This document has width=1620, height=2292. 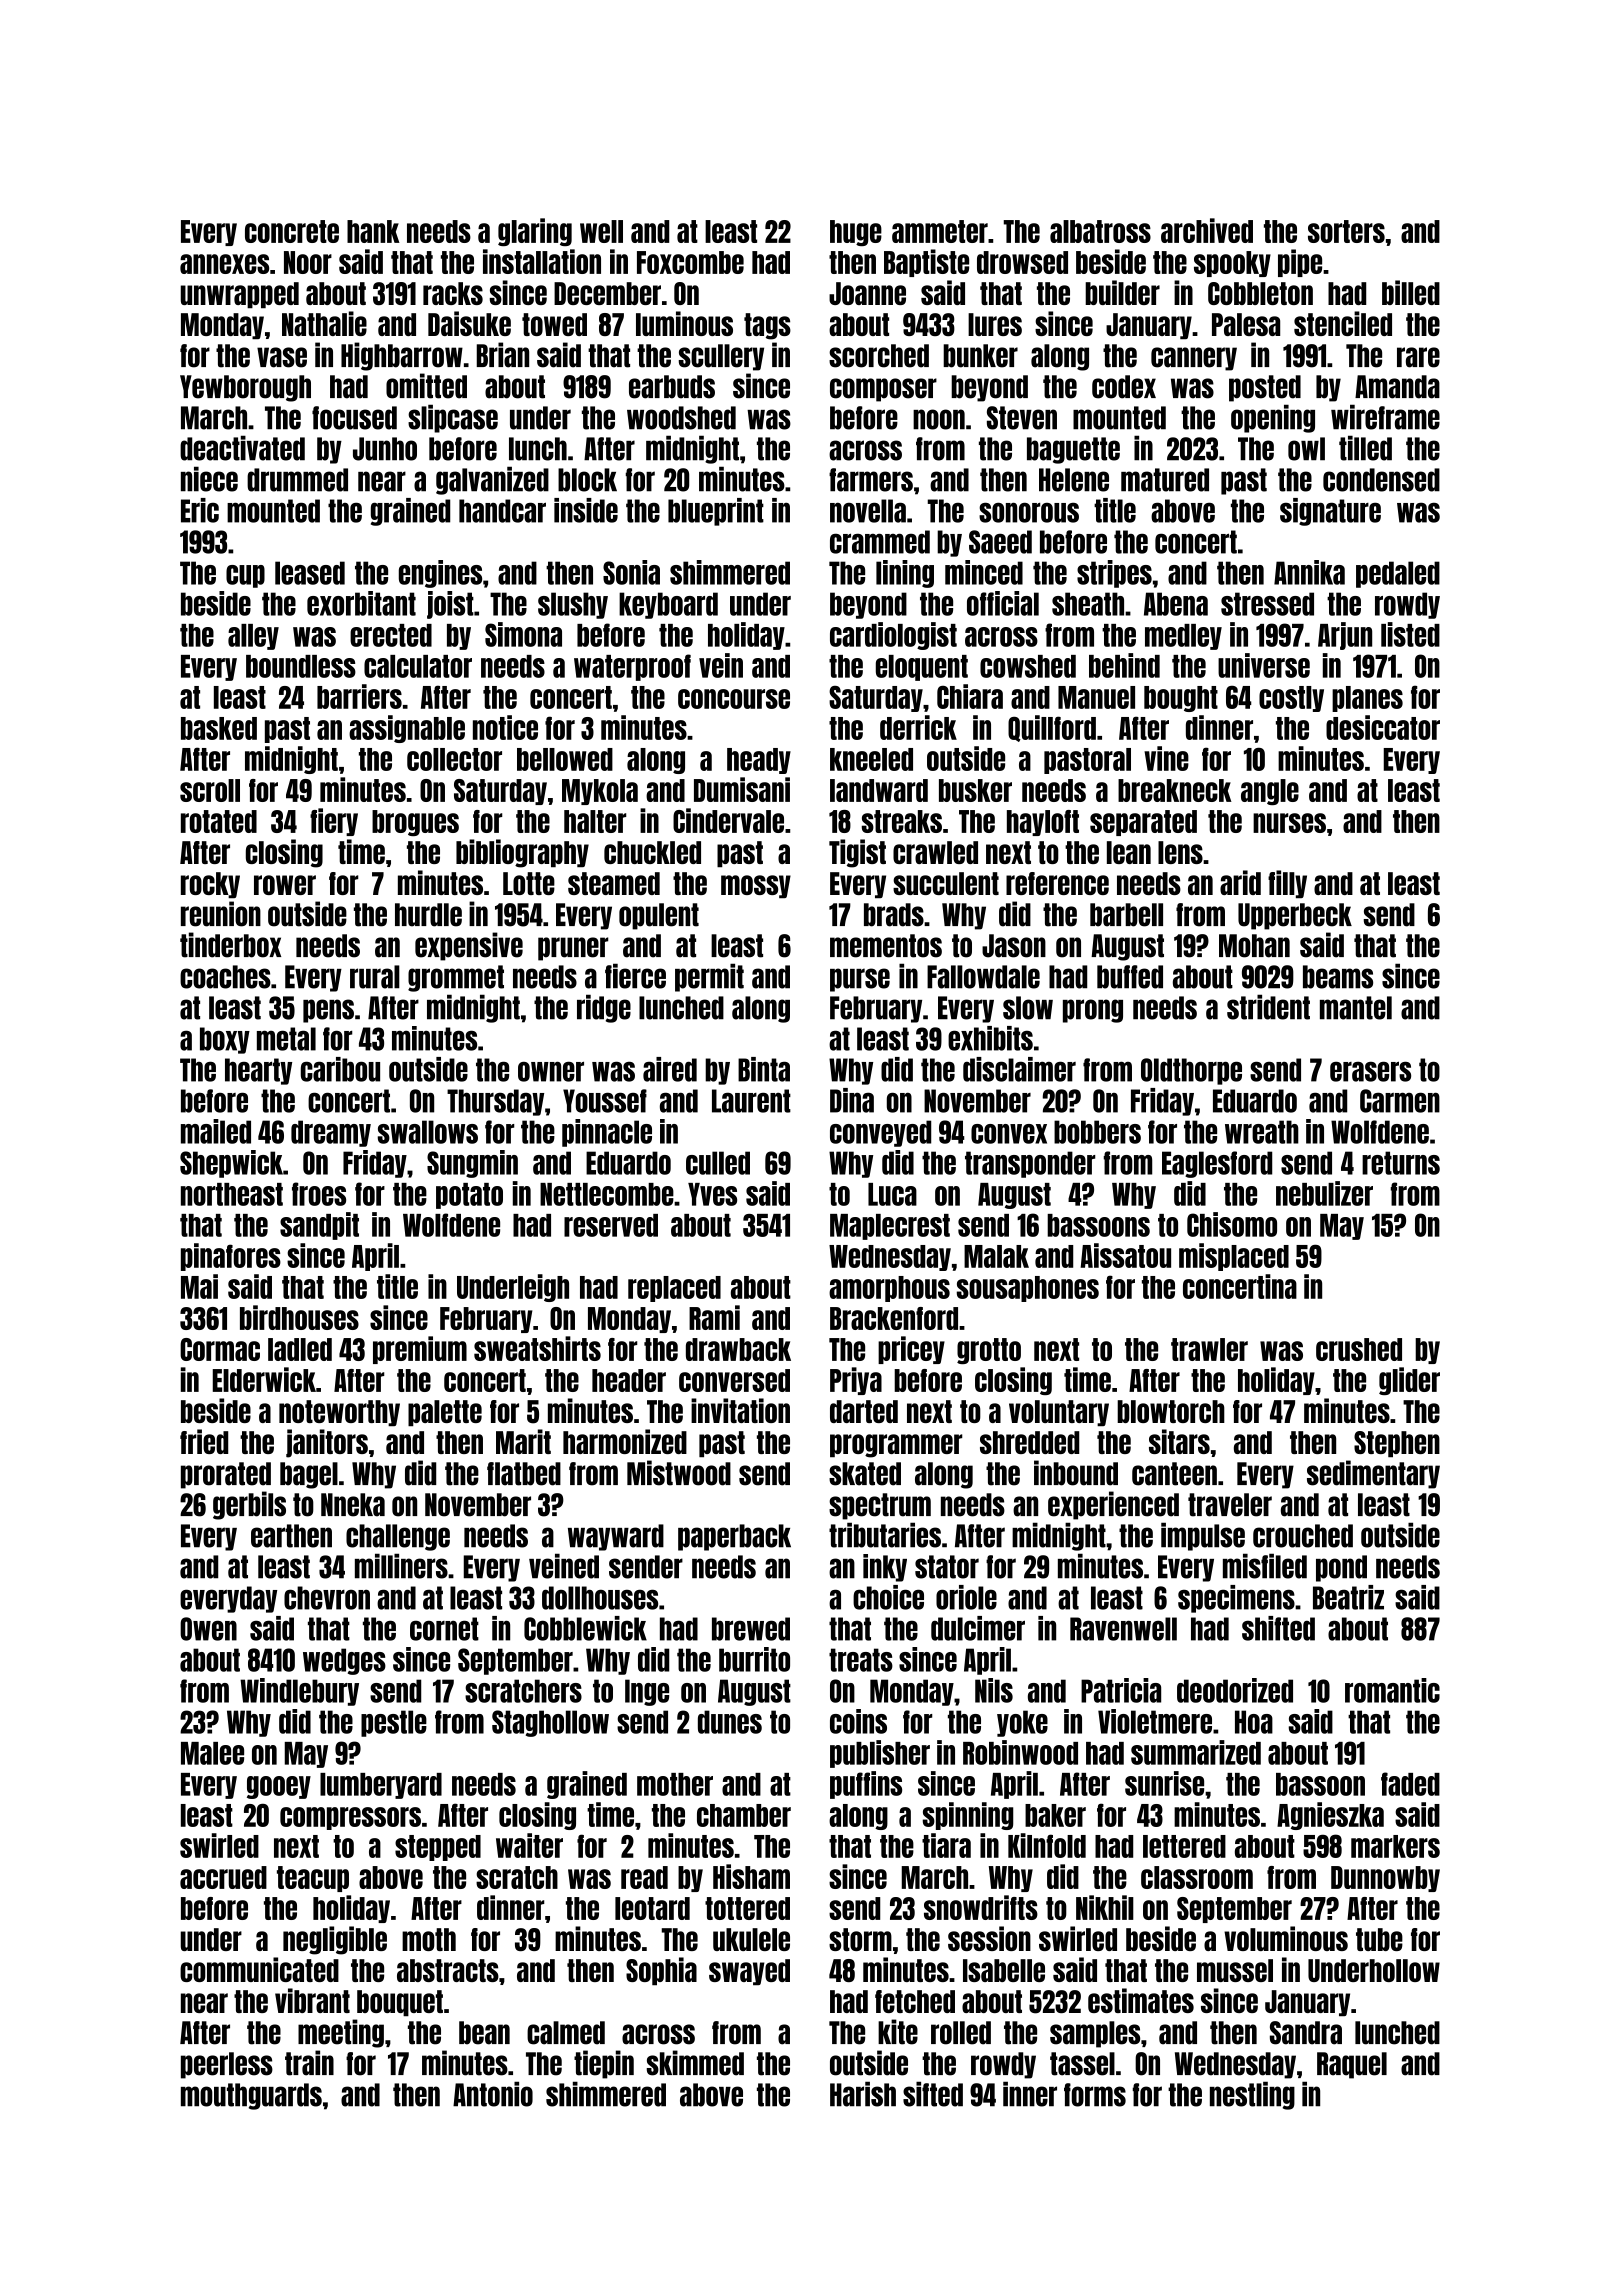 What do you see at coordinates (1338, 977) in the document?
I see `beams` at bounding box center [1338, 977].
